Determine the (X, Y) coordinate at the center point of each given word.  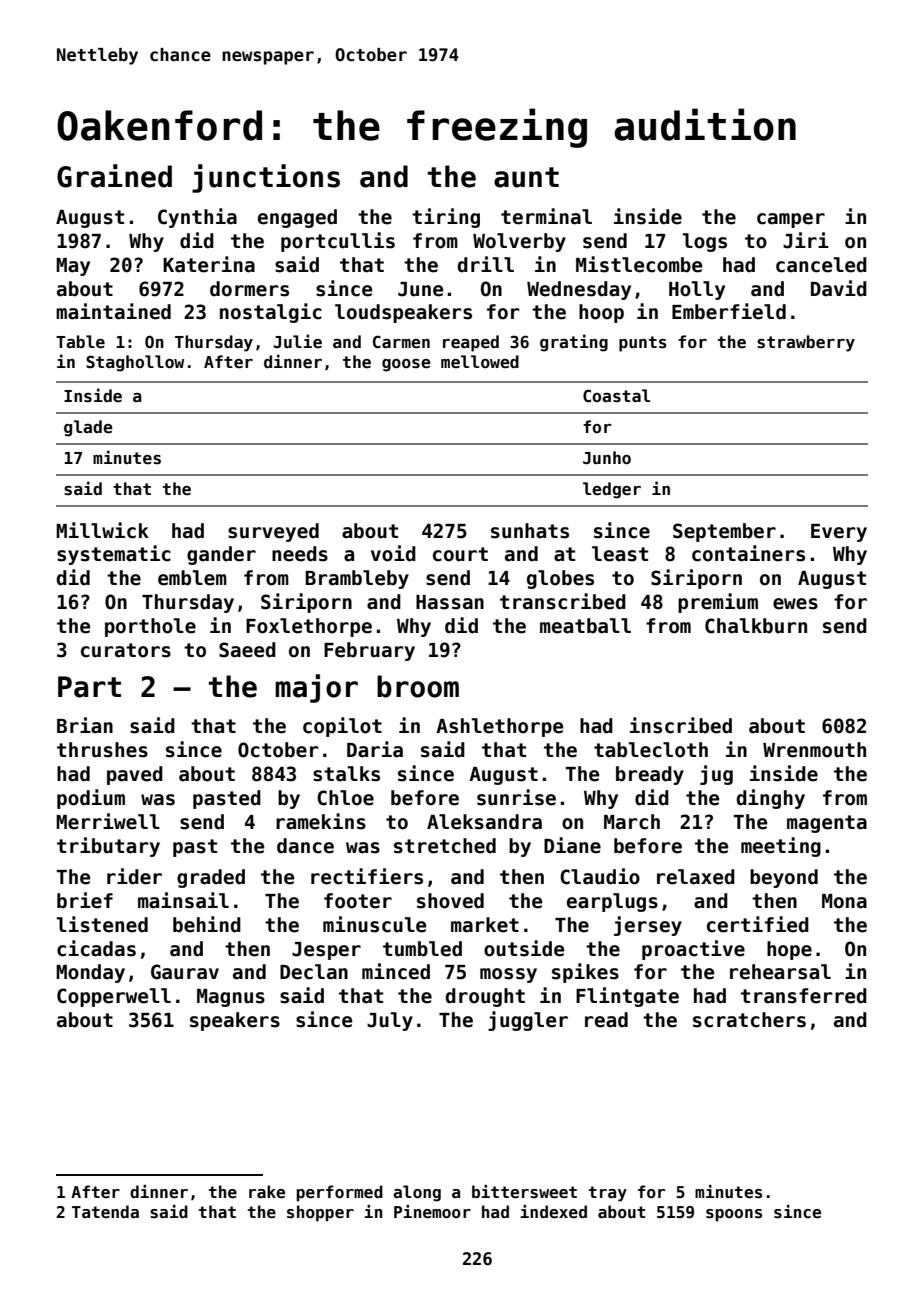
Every (839, 533)
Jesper (326, 951)
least (620, 554)
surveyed (273, 532)
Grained (114, 176)
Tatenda (105, 1211)
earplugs (612, 902)
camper (791, 220)
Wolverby (519, 242)
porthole (150, 627)
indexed (553, 1212)
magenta (827, 824)
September (724, 532)
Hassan (450, 602)
